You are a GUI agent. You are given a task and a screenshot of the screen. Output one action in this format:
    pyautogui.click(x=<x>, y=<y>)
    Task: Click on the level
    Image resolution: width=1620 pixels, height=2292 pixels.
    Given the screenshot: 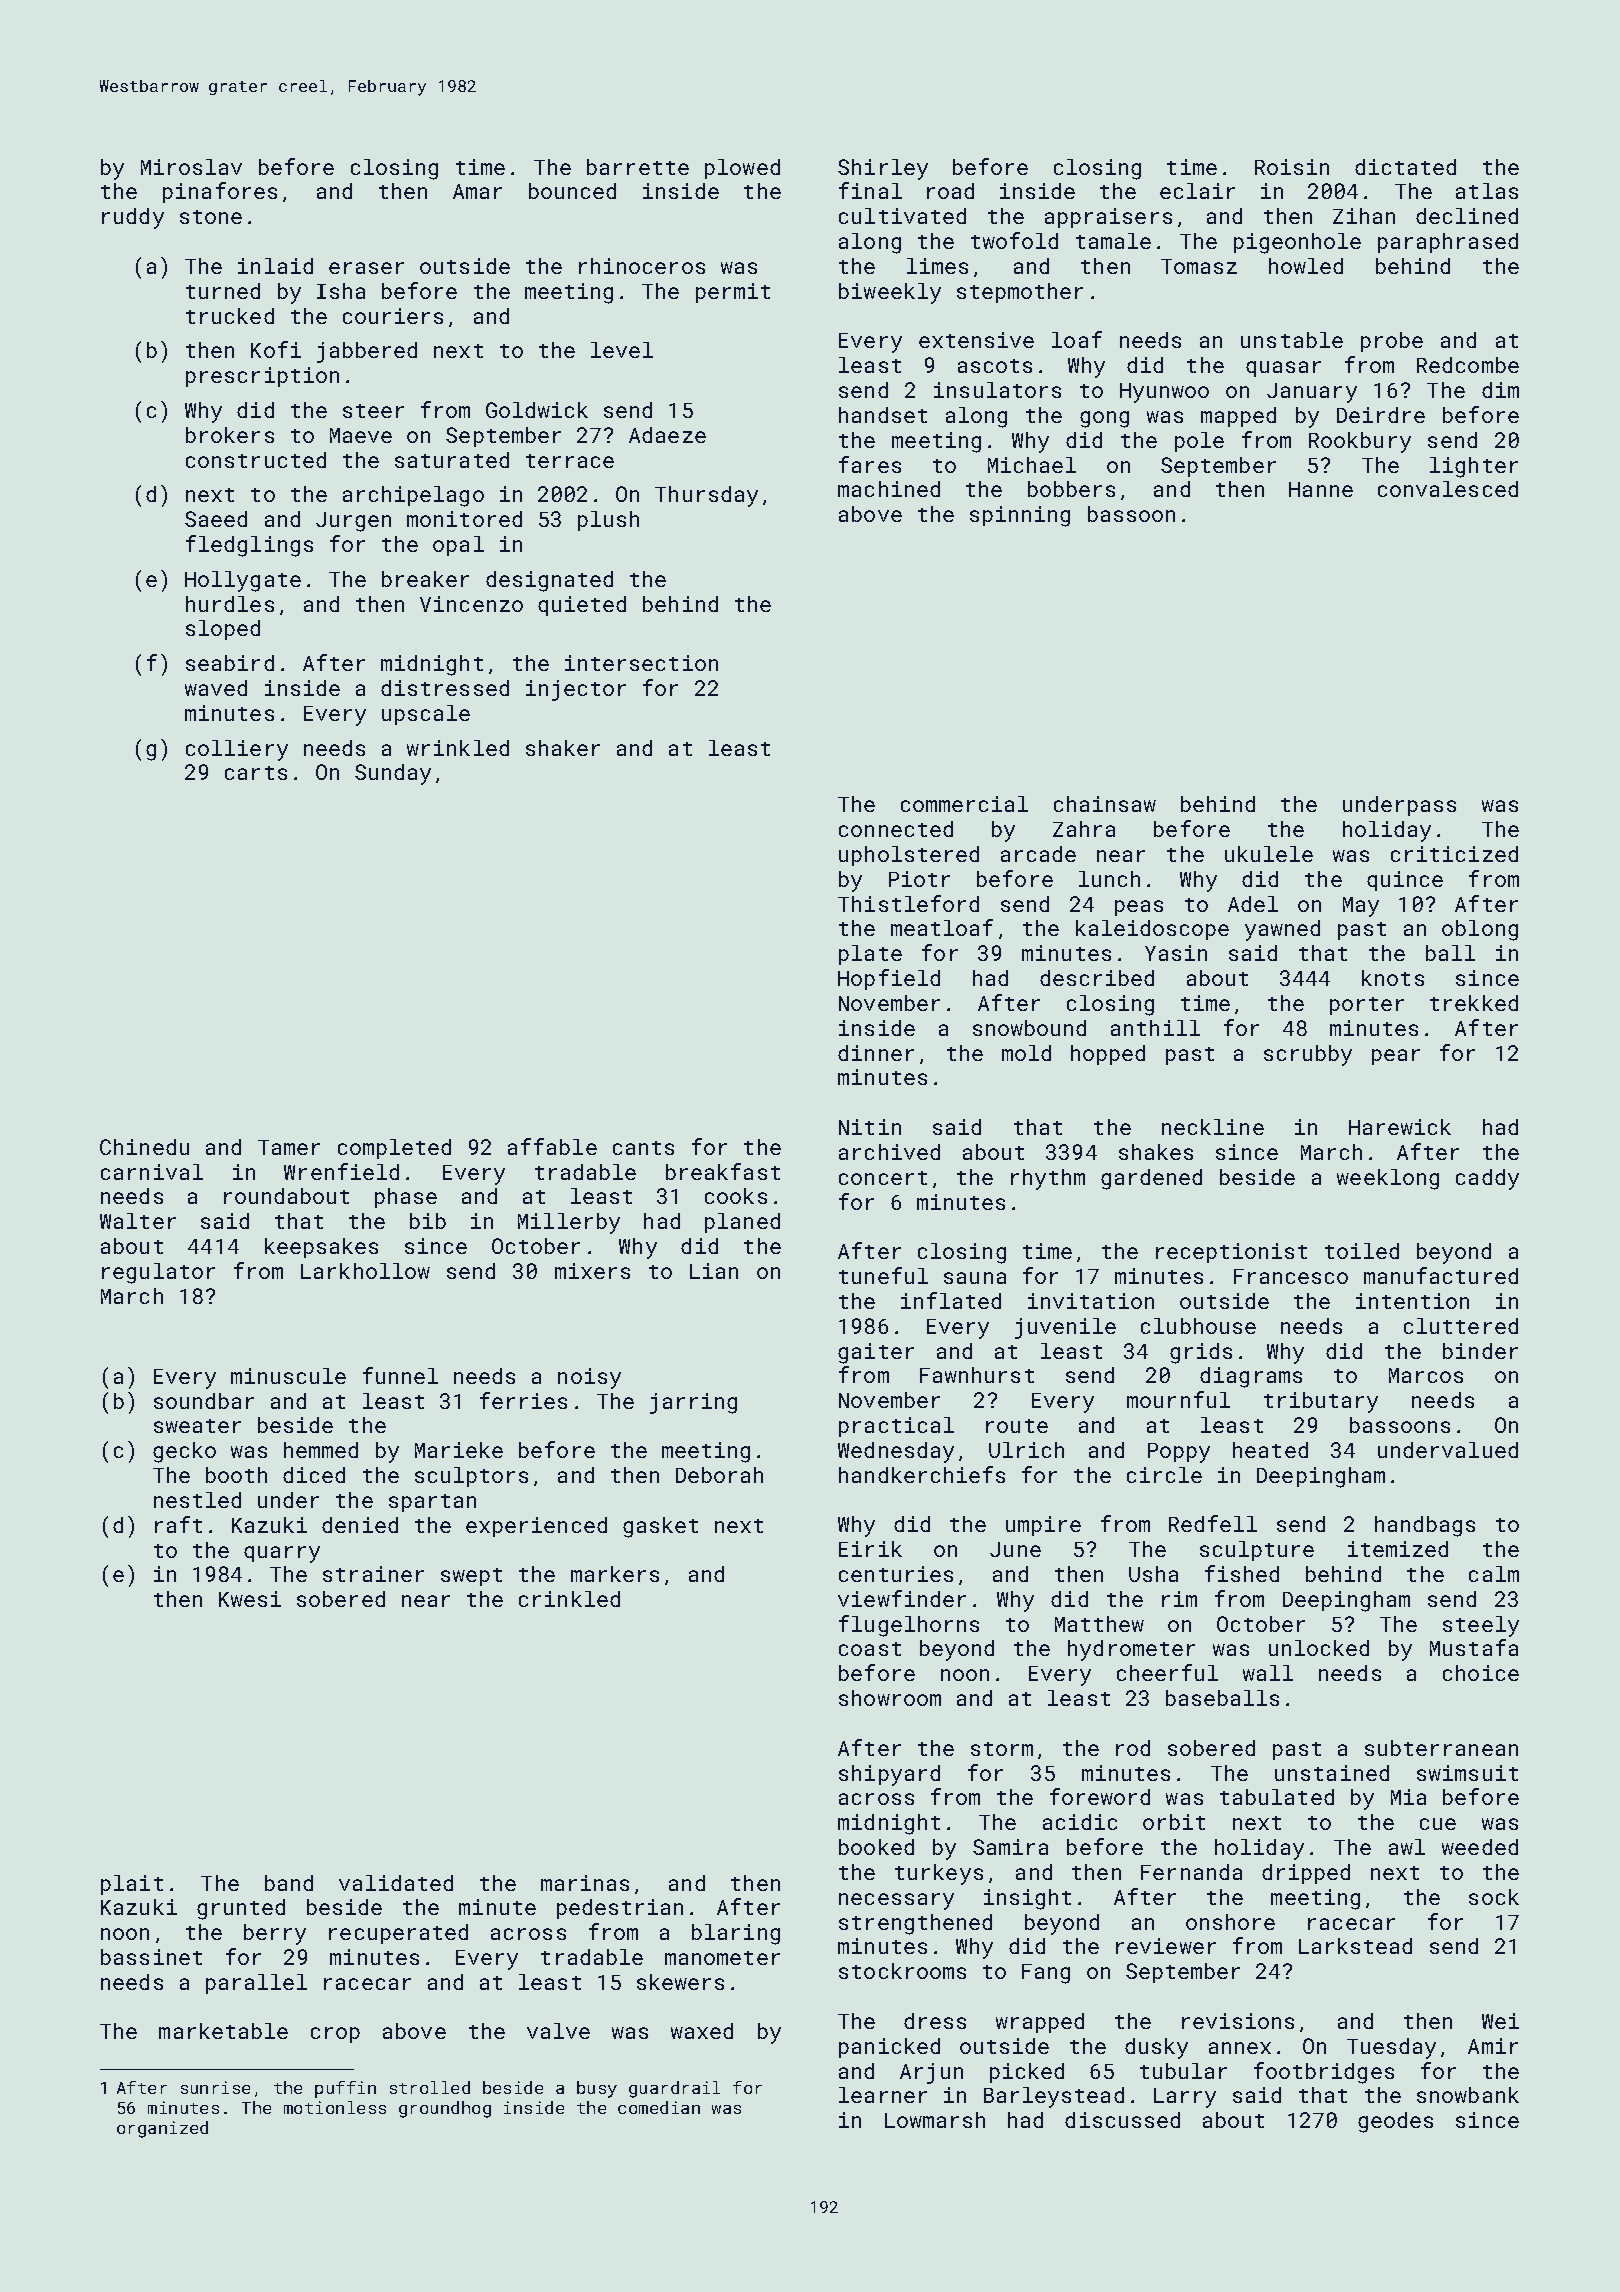 What is the action you would take?
    pyautogui.click(x=622, y=350)
